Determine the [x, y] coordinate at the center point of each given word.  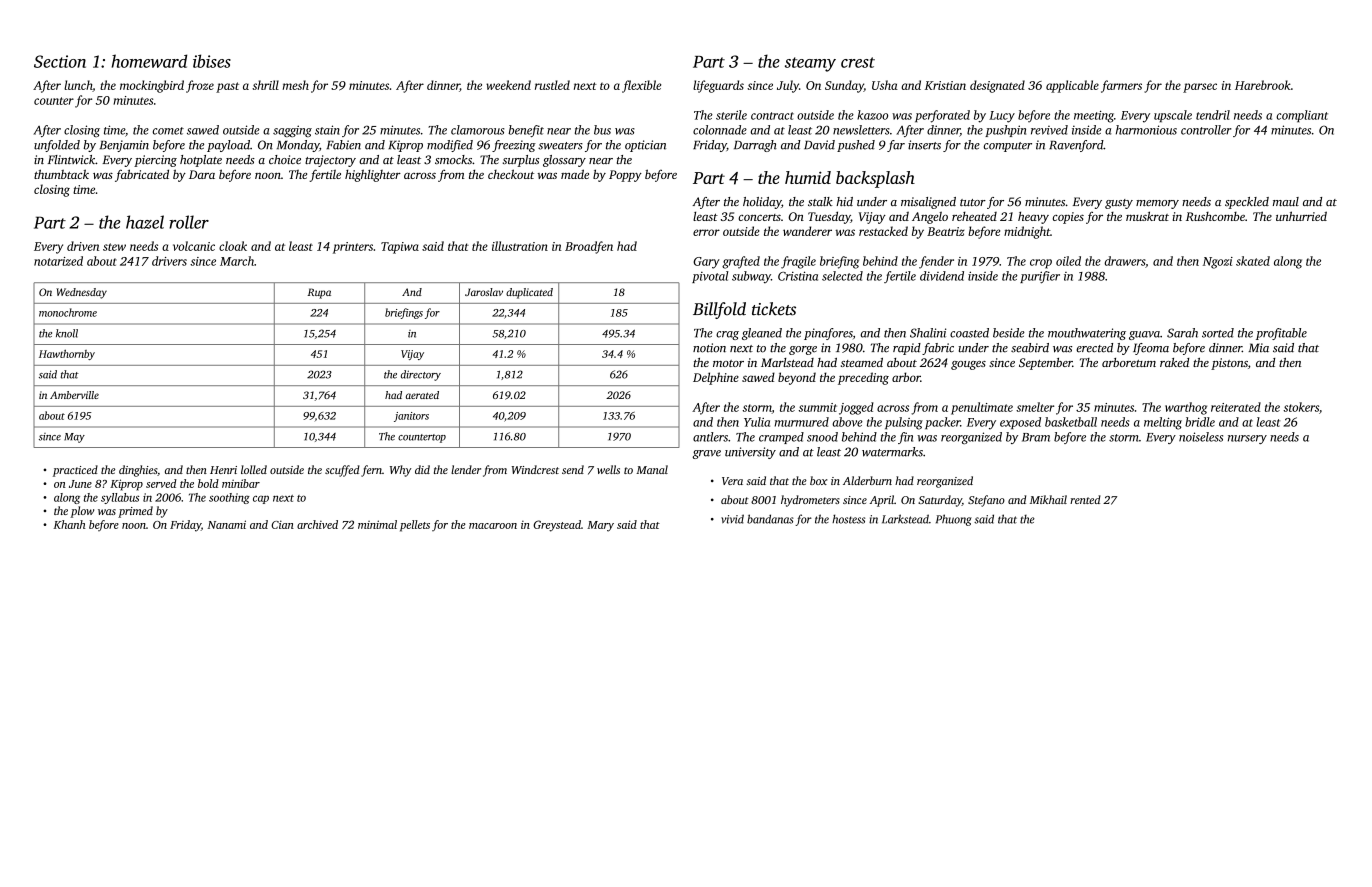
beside [1009, 333]
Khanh [69, 524]
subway [751, 277]
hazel [145, 222]
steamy [810, 64]
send [573, 469]
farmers [1121, 86]
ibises [212, 61]
